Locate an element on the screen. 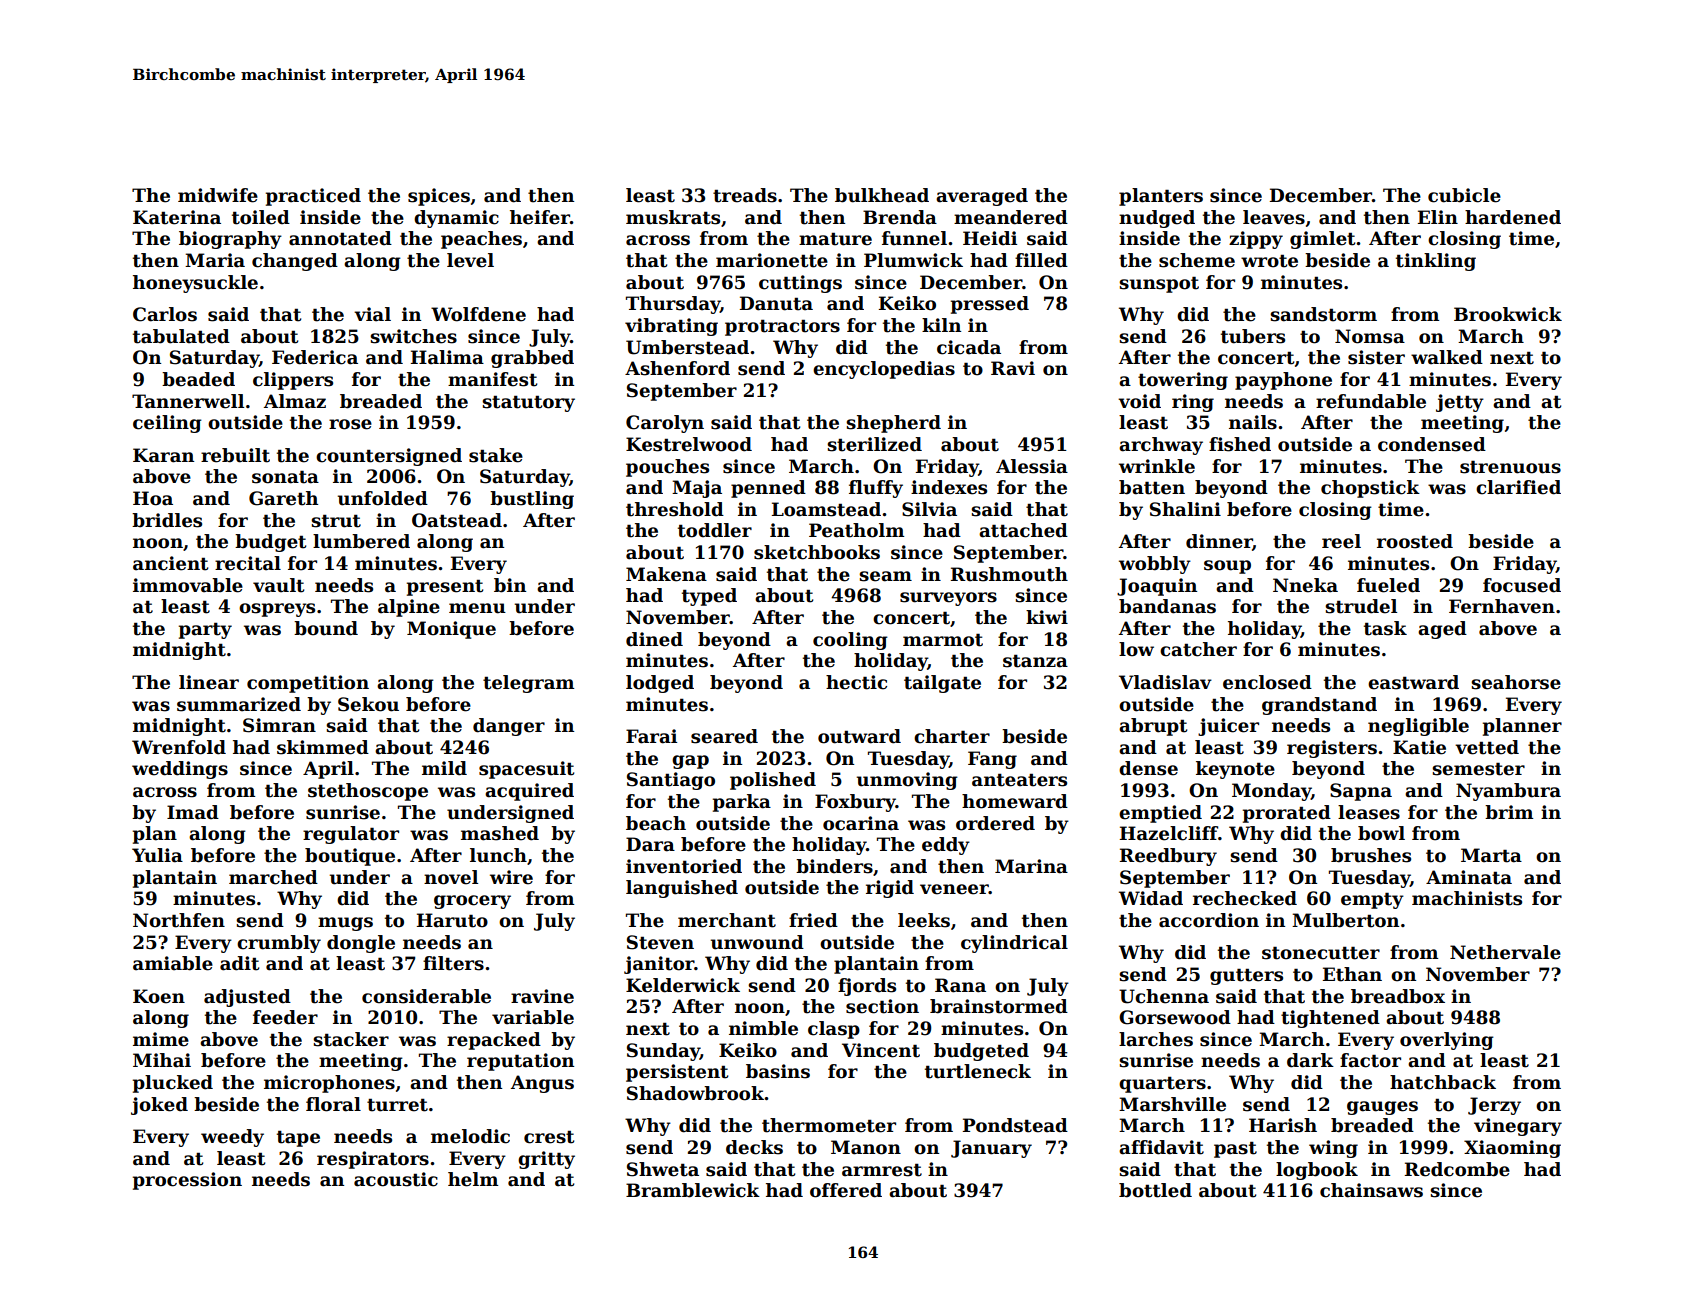 The width and height of the screenshot is (1694, 1309). stethoscope is located at coordinates (368, 792).
